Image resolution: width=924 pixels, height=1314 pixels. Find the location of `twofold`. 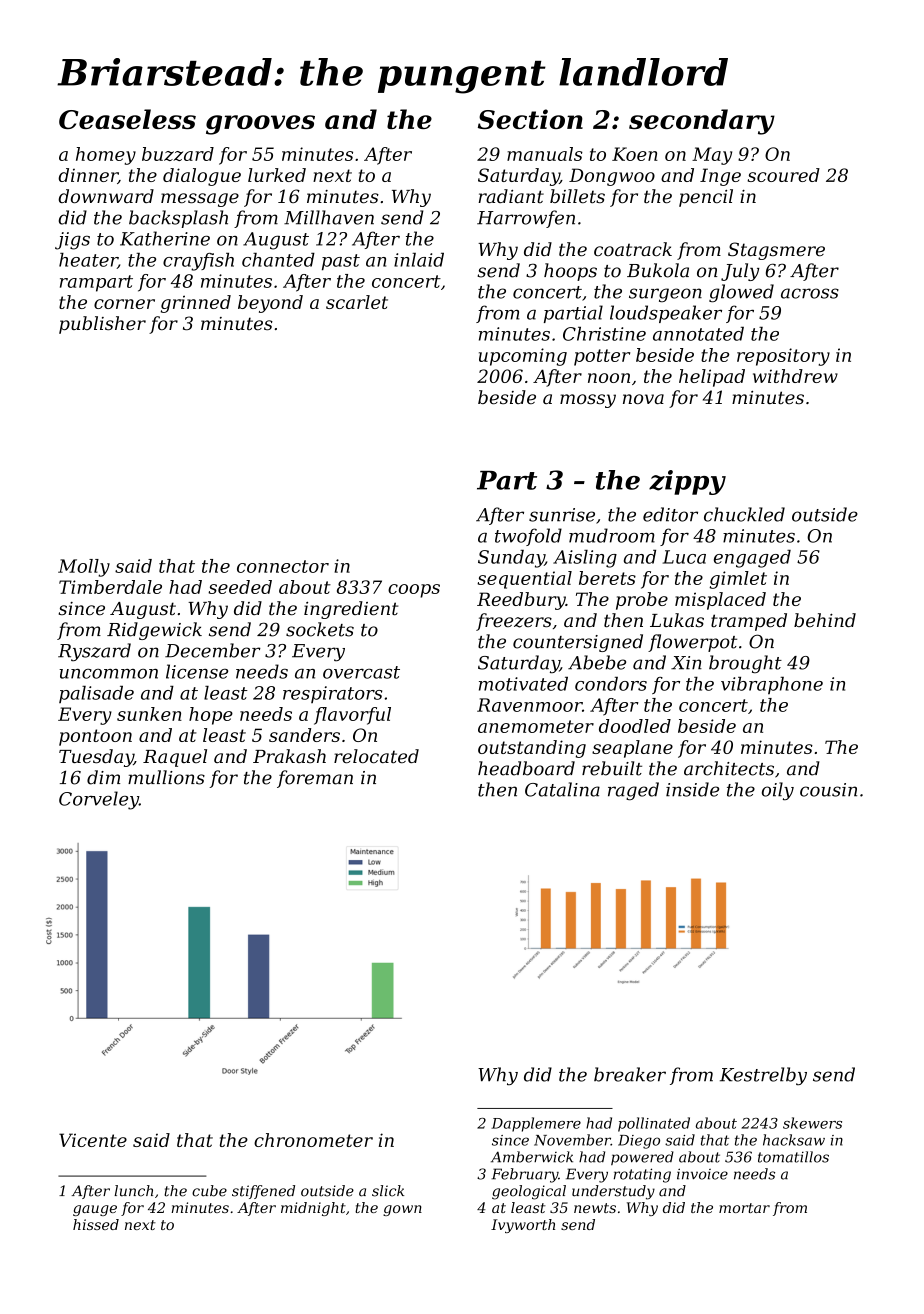

twofold is located at coordinates (528, 537).
